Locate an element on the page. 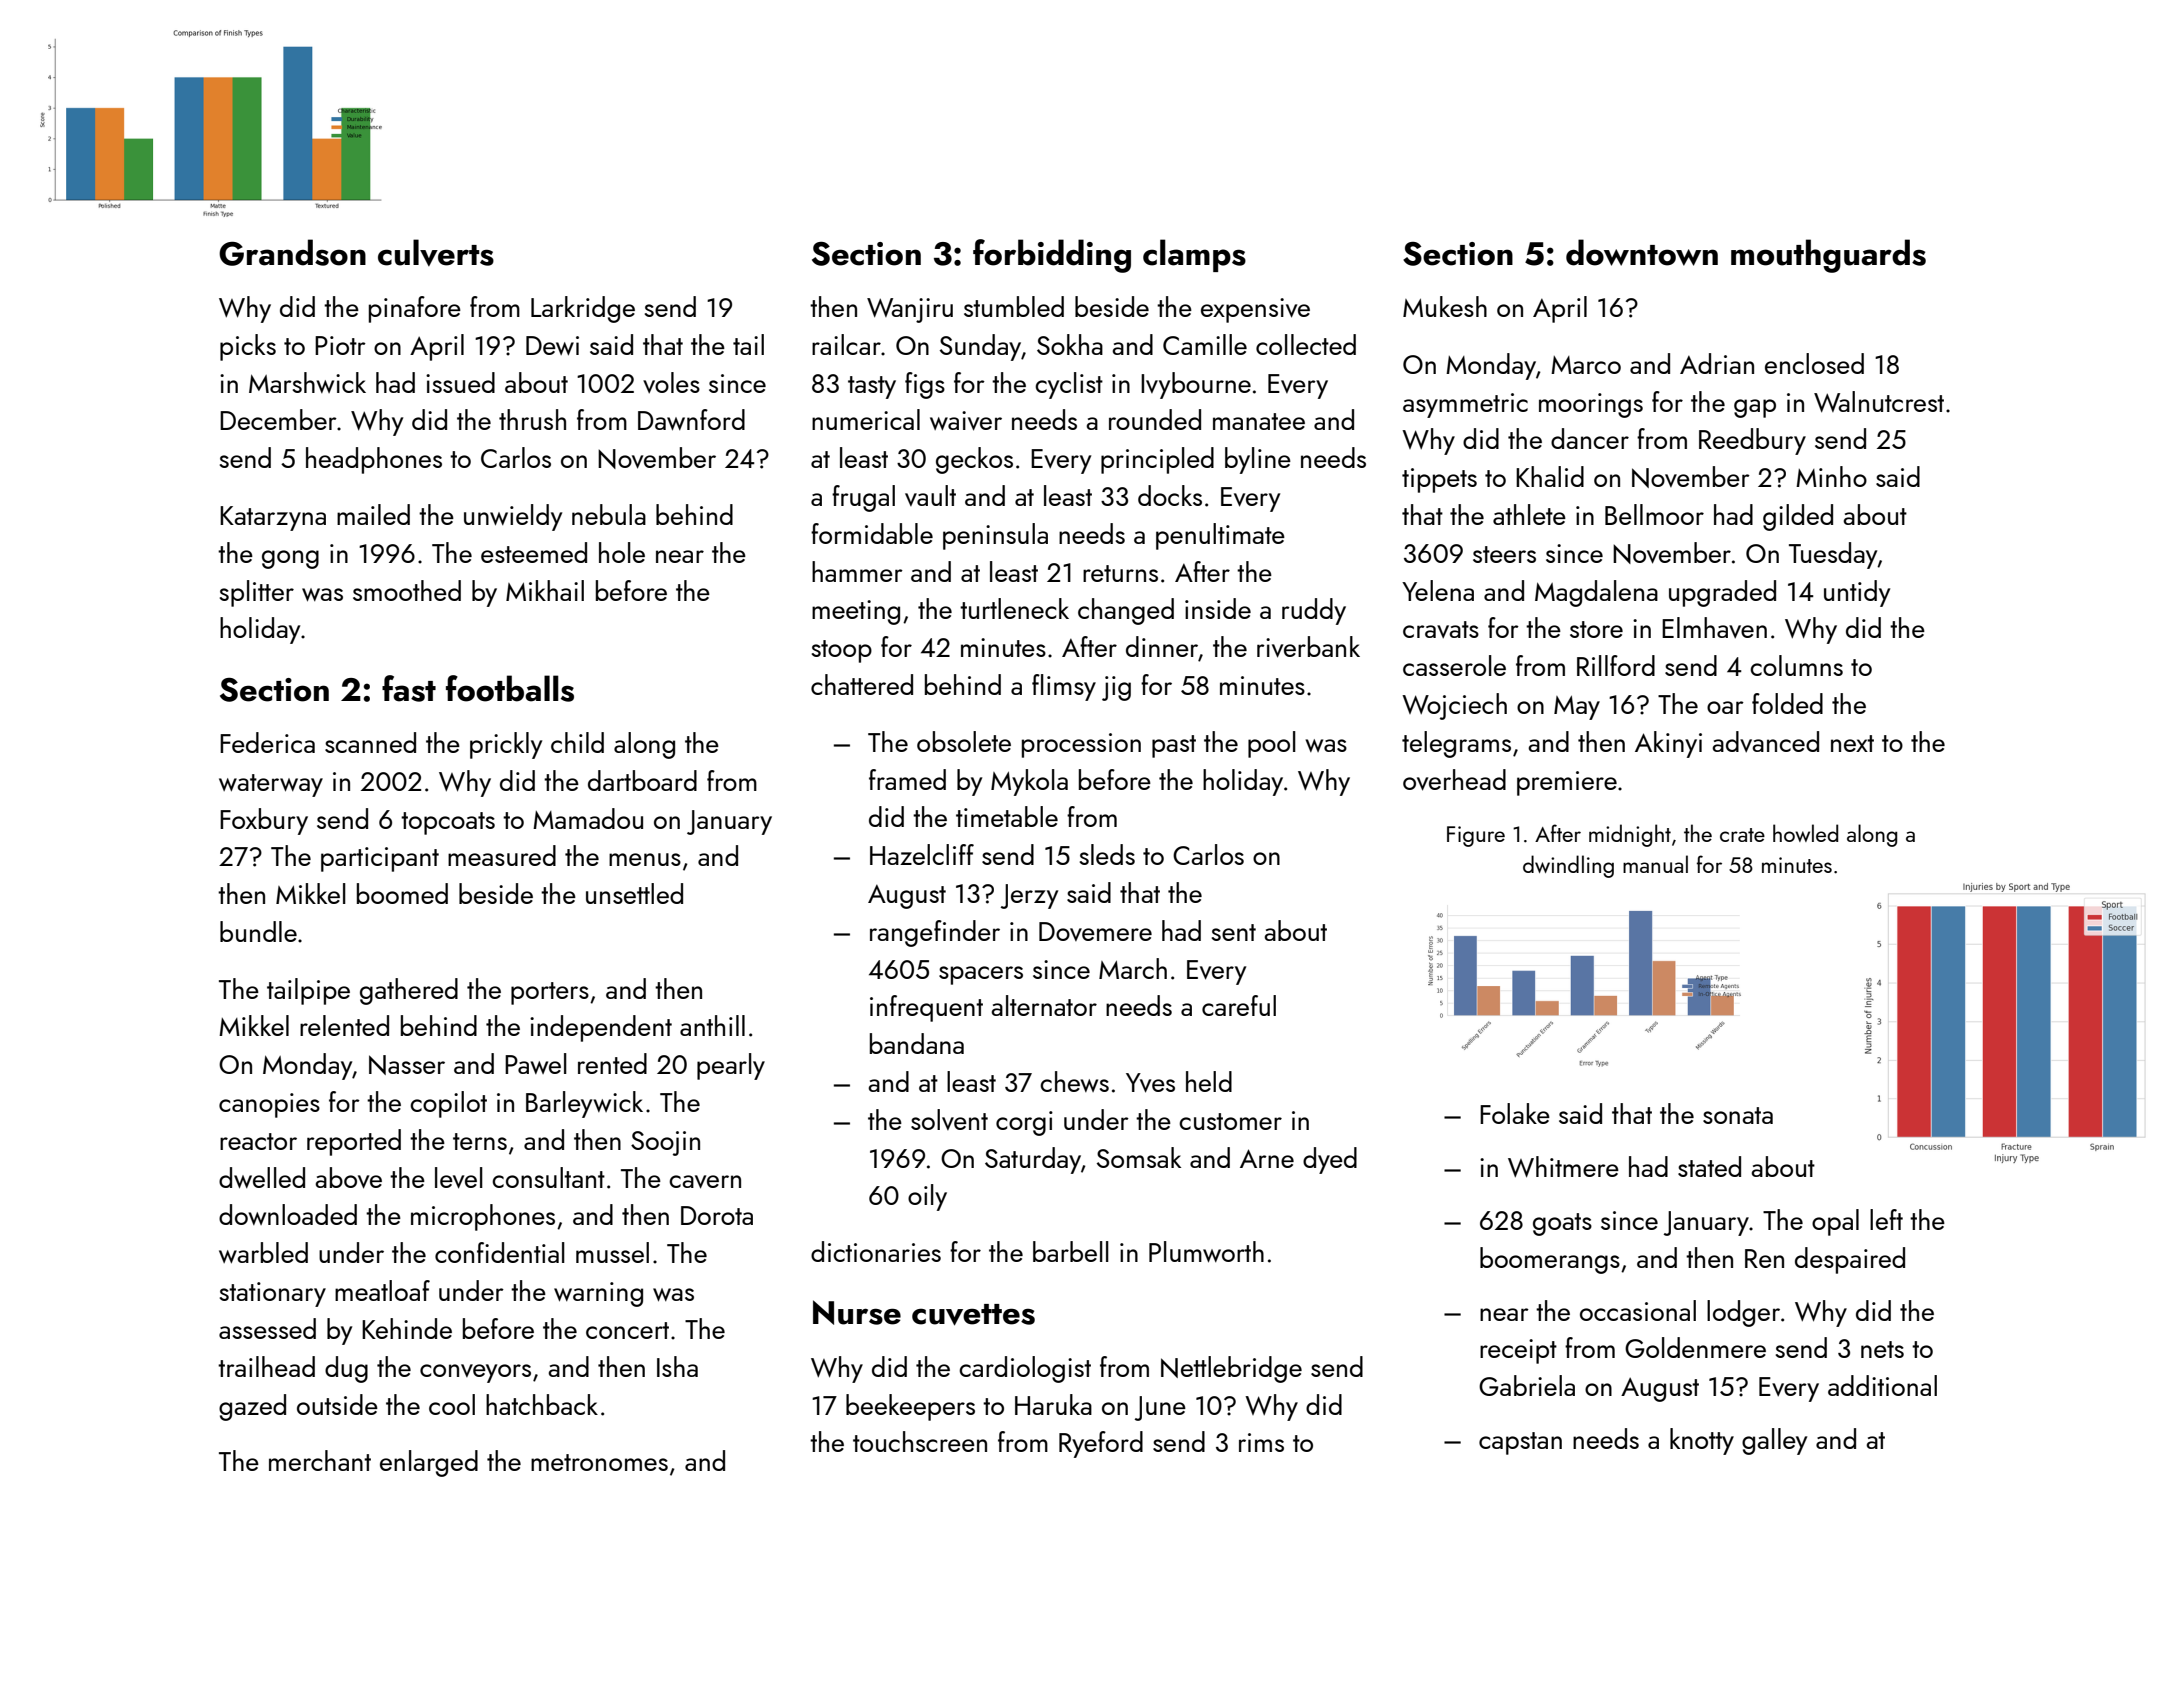 This document has height=1683, width=2178. dwindling is located at coordinates (1568, 866).
